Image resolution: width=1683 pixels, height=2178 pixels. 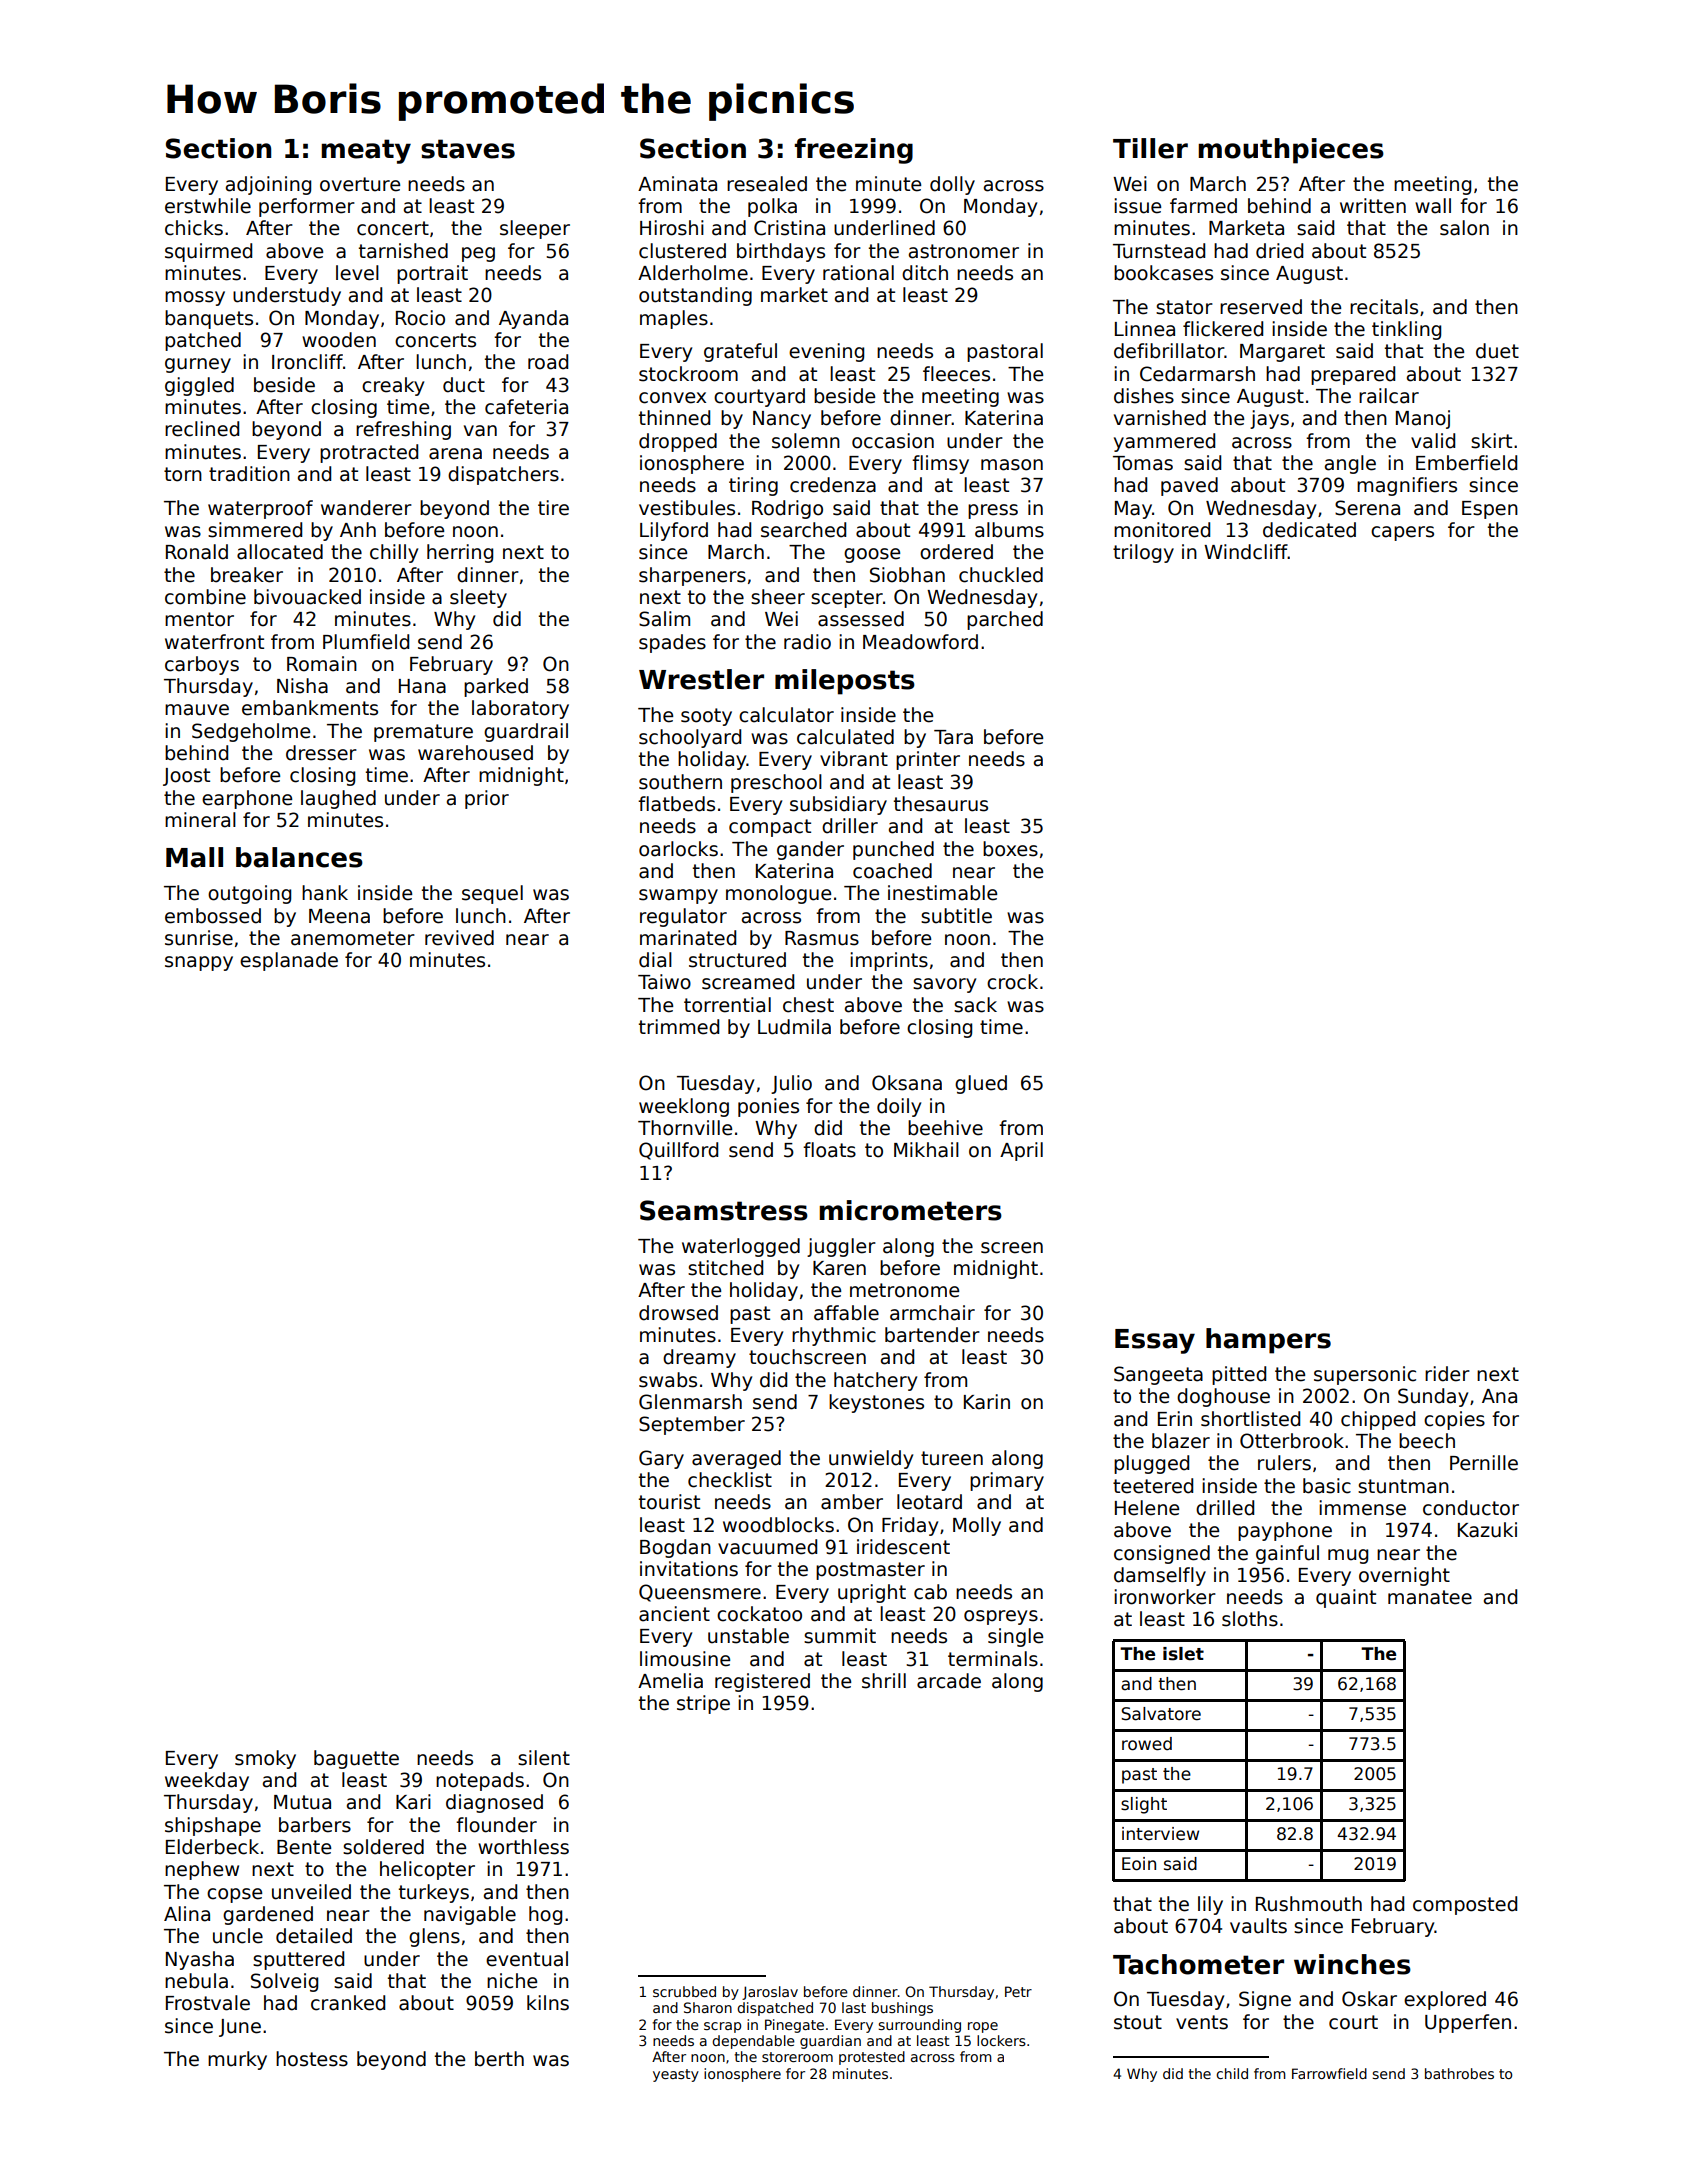 What do you see at coordinates (544, 1758) in the screenshot?
I see `silent` at bounding box center [544, 1758].
